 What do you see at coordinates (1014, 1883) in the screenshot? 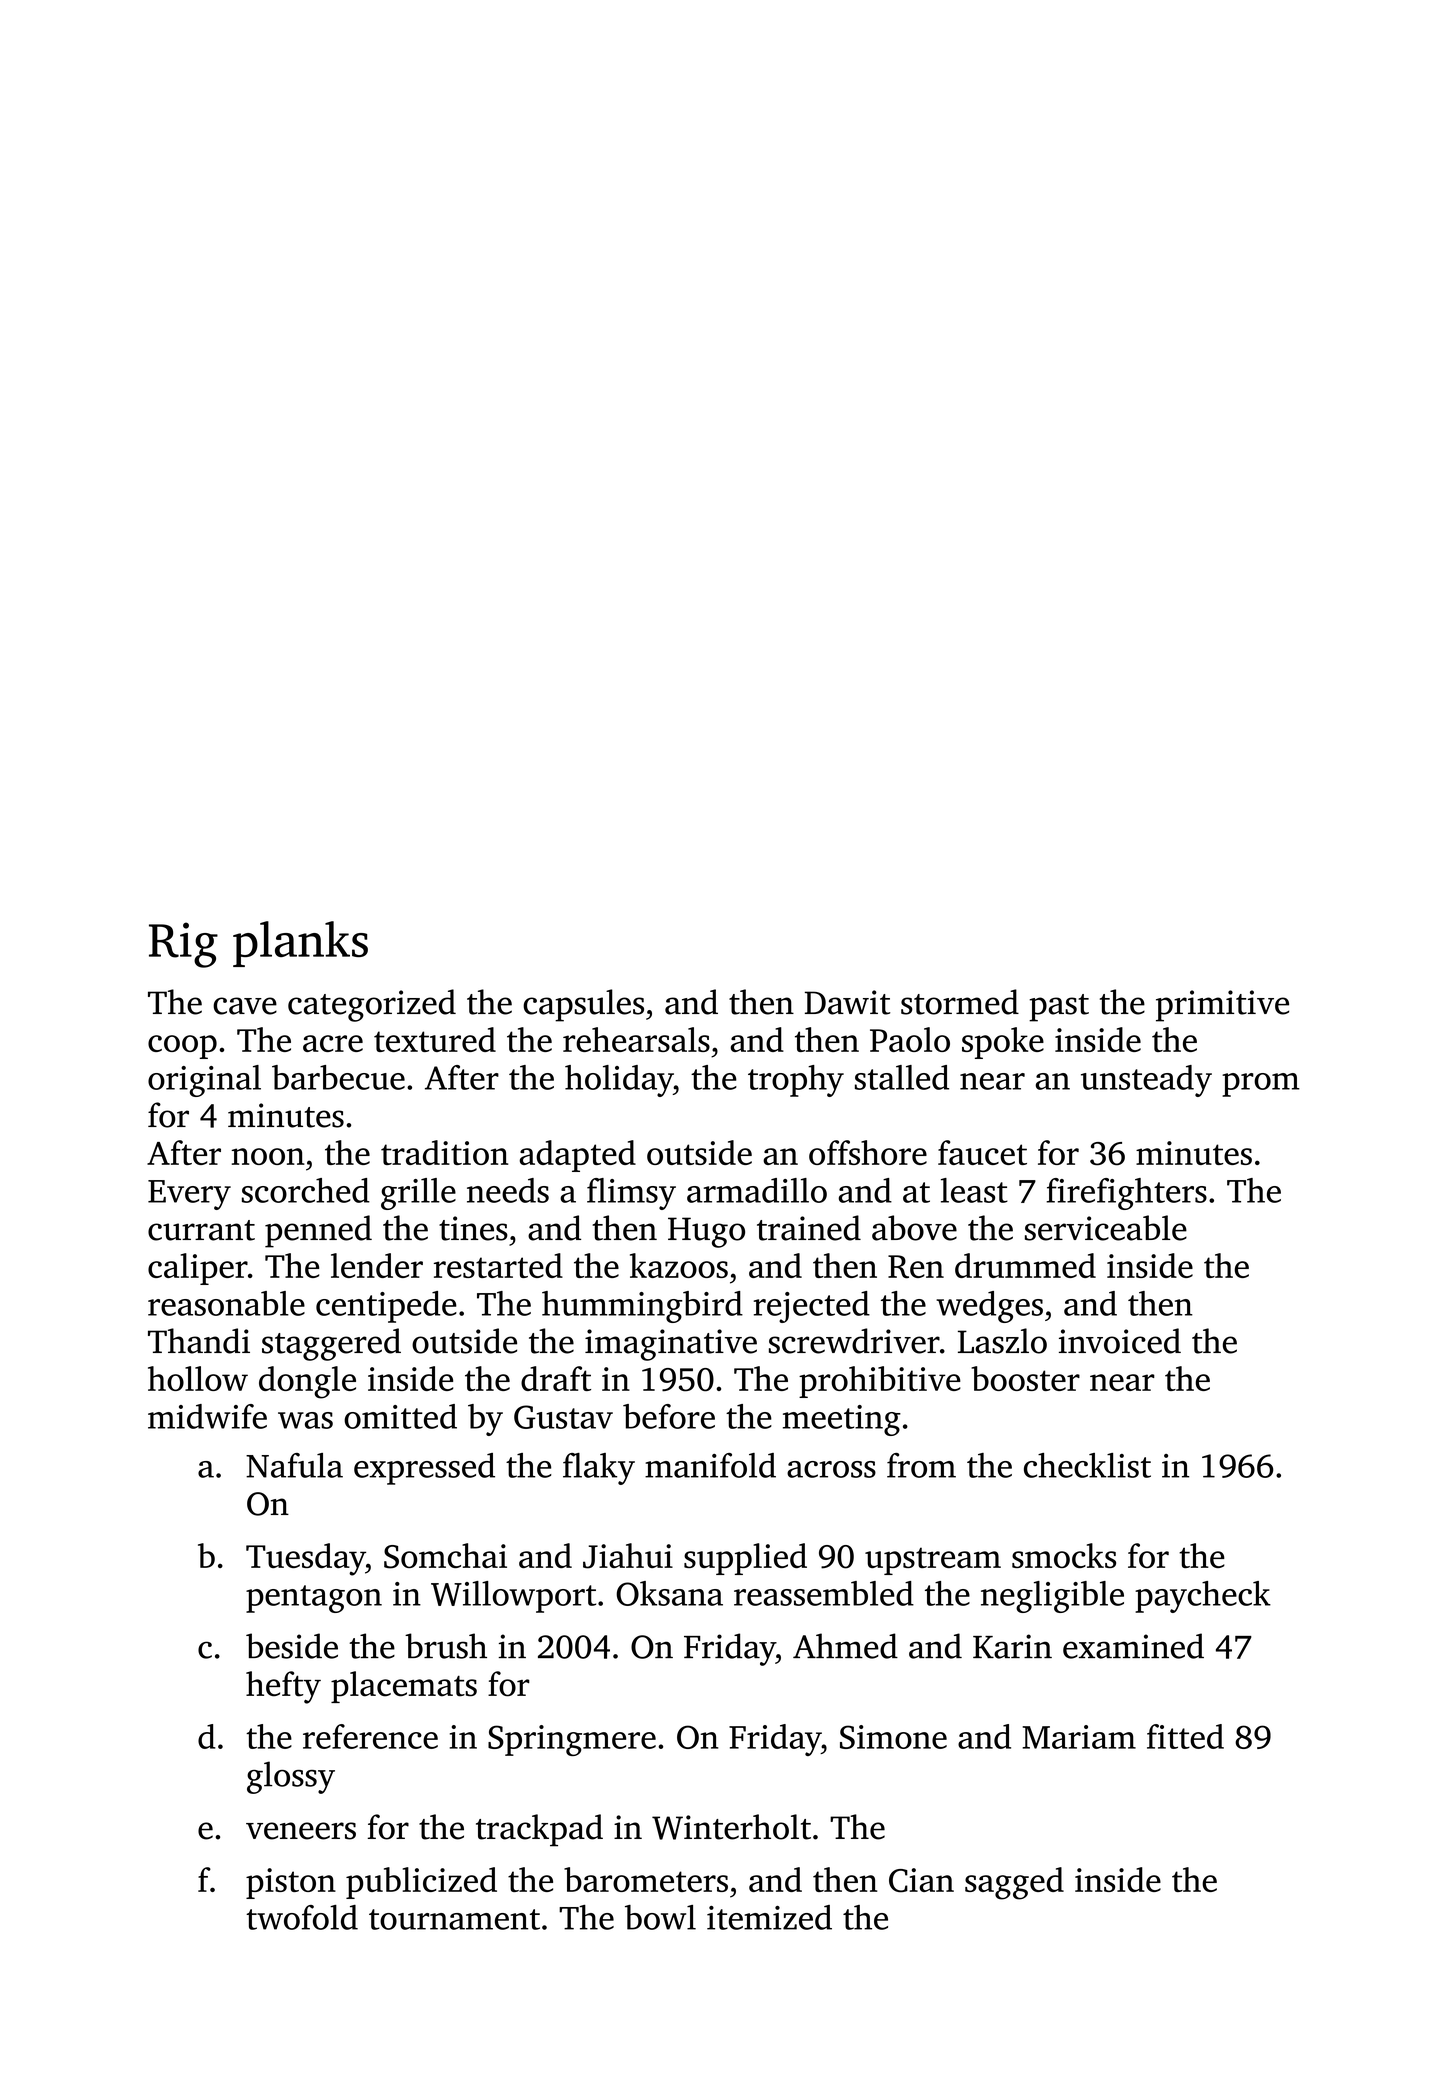
I see `sagged` at bounding box center [1014, 1883].
